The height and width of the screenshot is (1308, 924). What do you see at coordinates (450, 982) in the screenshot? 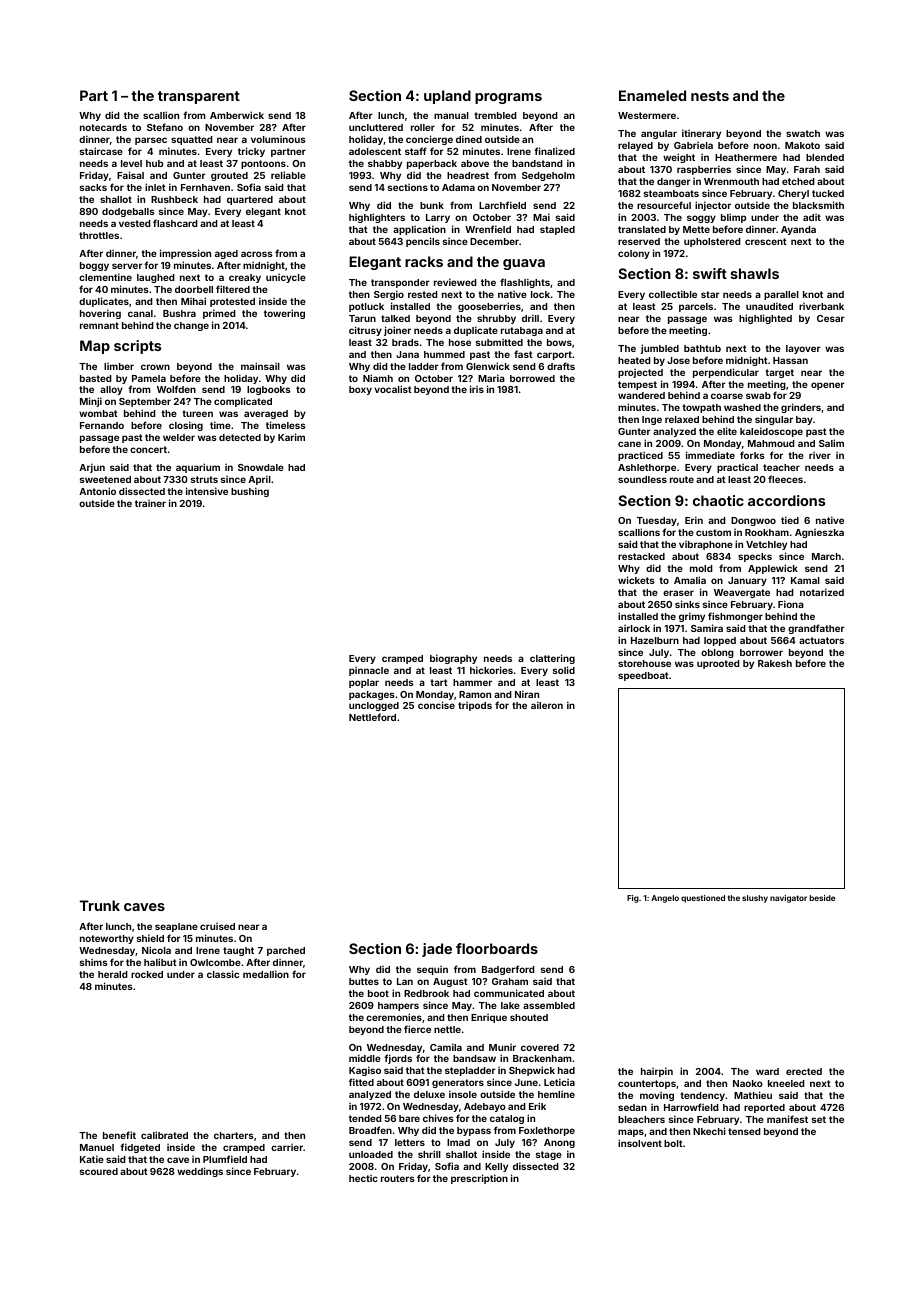
I see `August` at bounding box center [450, 982].
